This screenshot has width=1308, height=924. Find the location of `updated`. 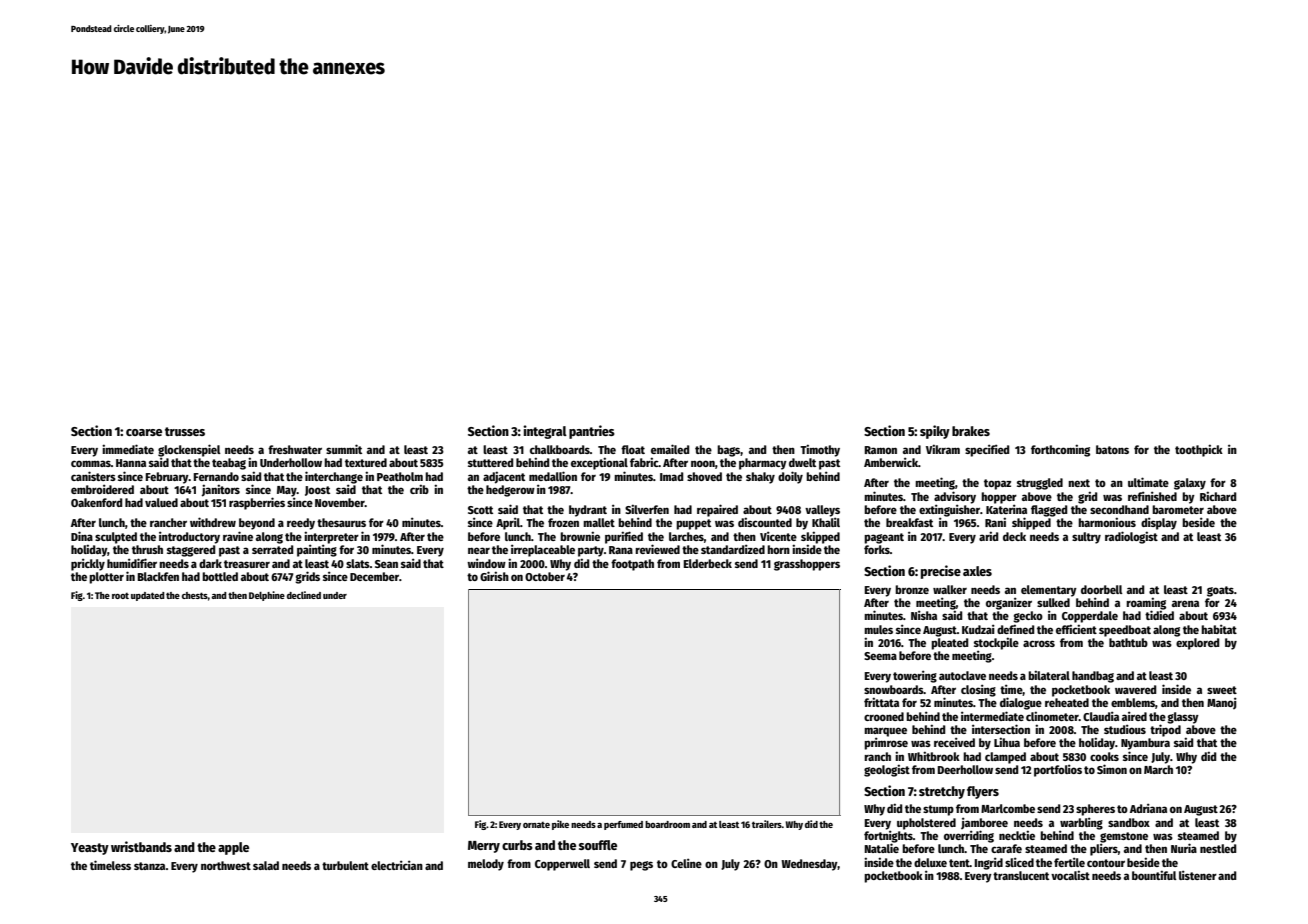

updated is located at coordinates (148, 596).
